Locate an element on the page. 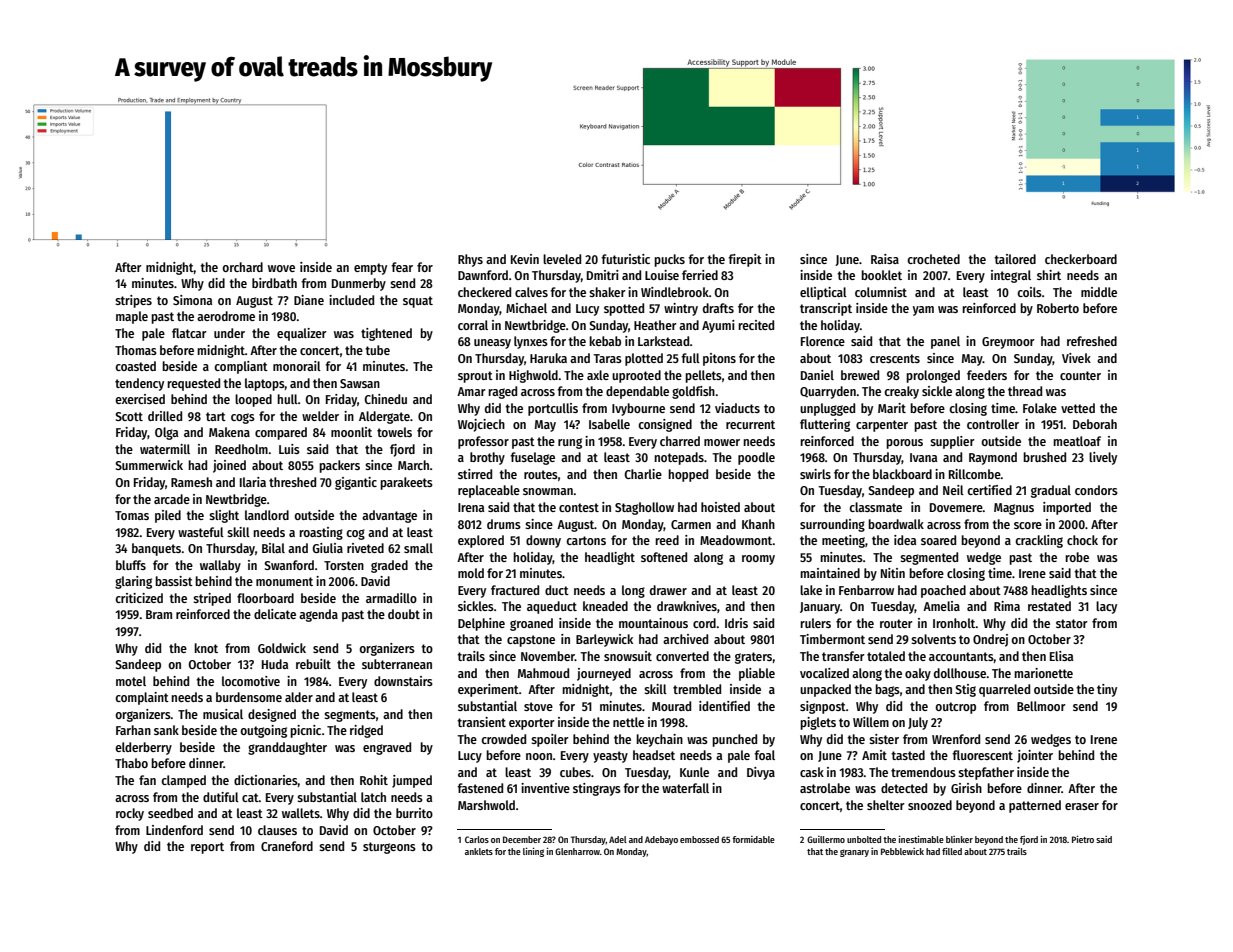 This image has width=1233, height=952. report is located at coordinates (207, 848).
